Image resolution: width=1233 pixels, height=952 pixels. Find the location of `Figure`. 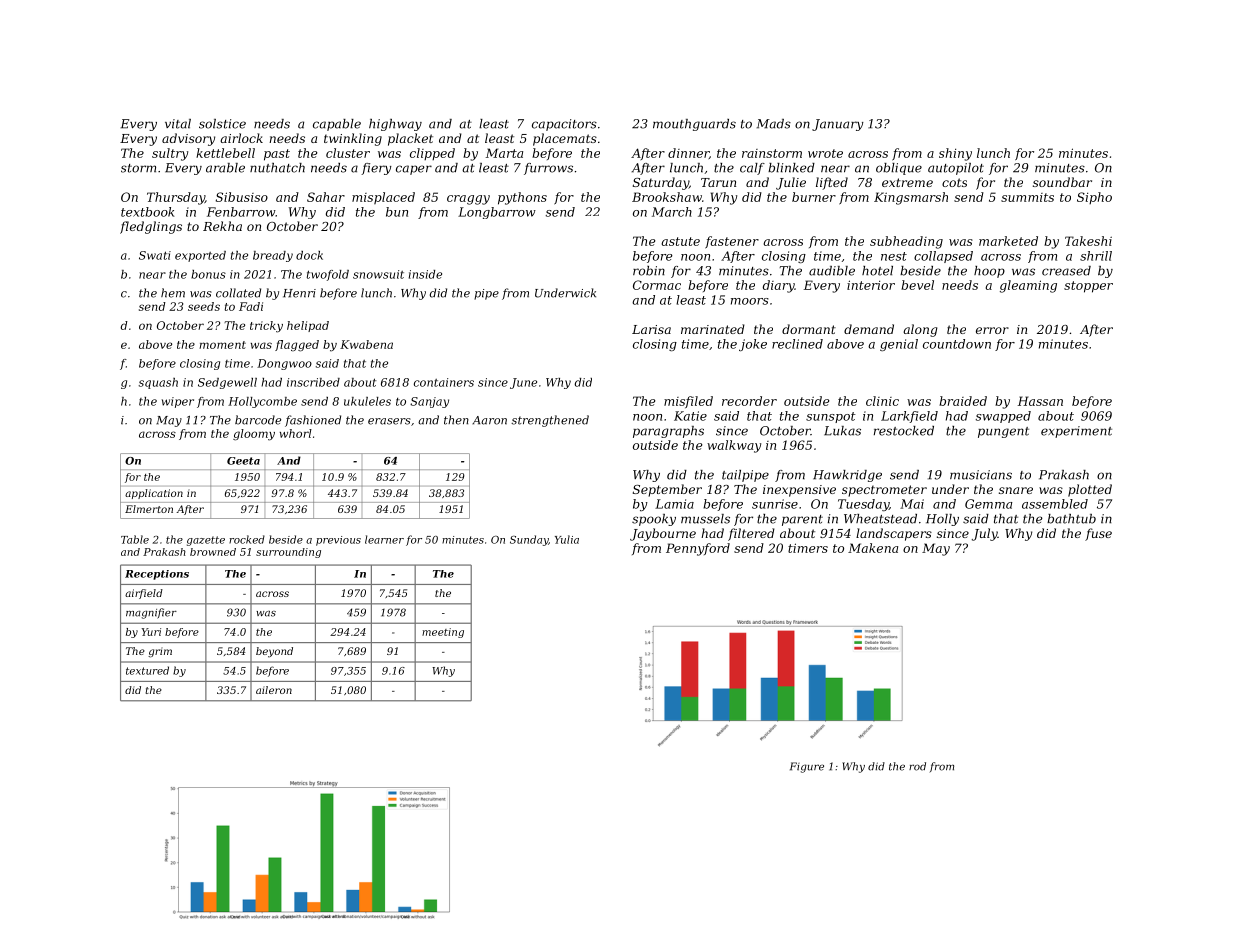

Figure is located at coordinates (807, 767).
